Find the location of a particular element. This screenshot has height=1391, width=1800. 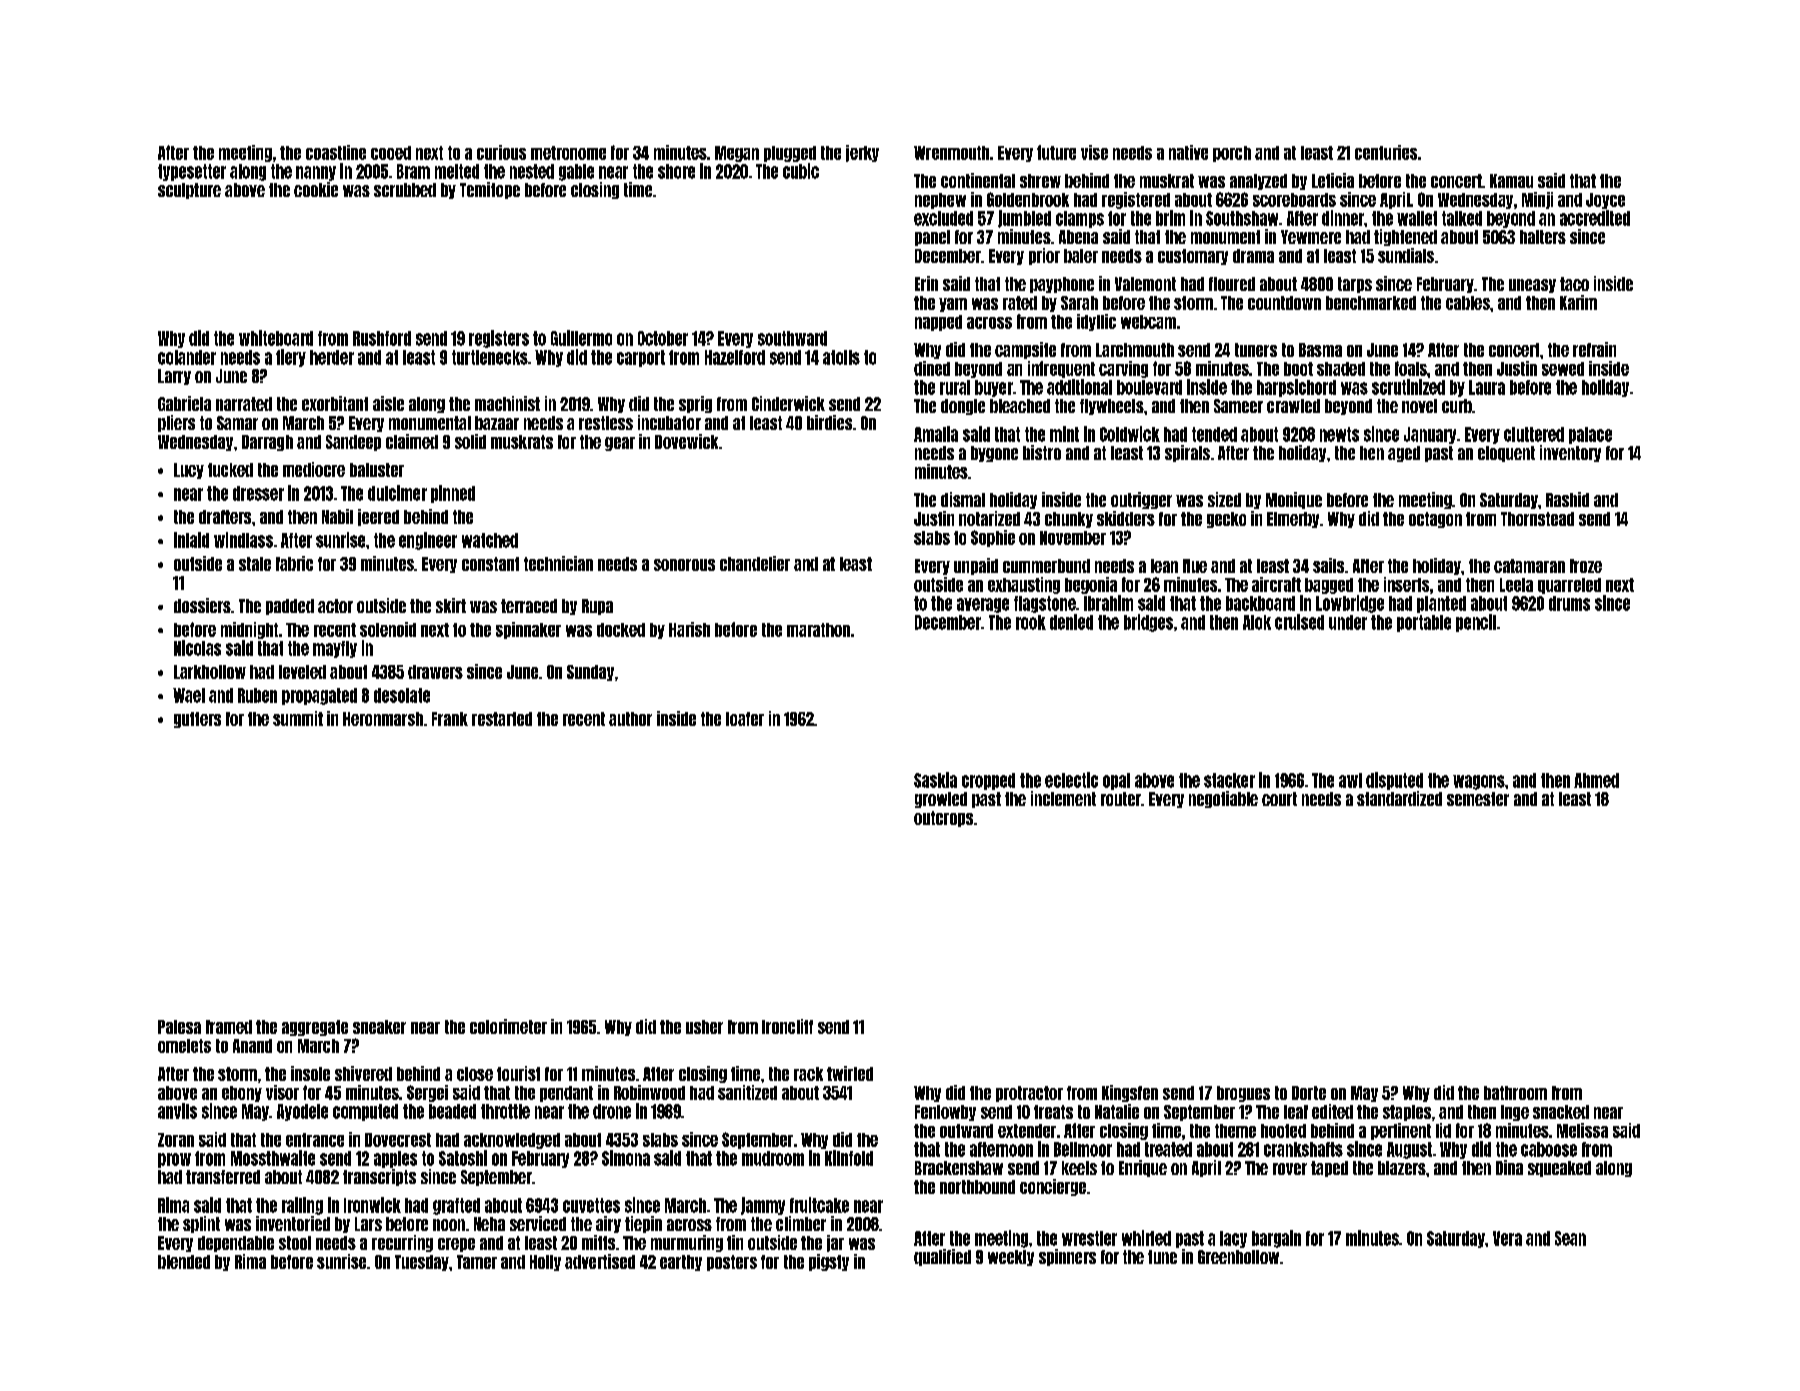

centuries is located at coordinates (1386, 152).
